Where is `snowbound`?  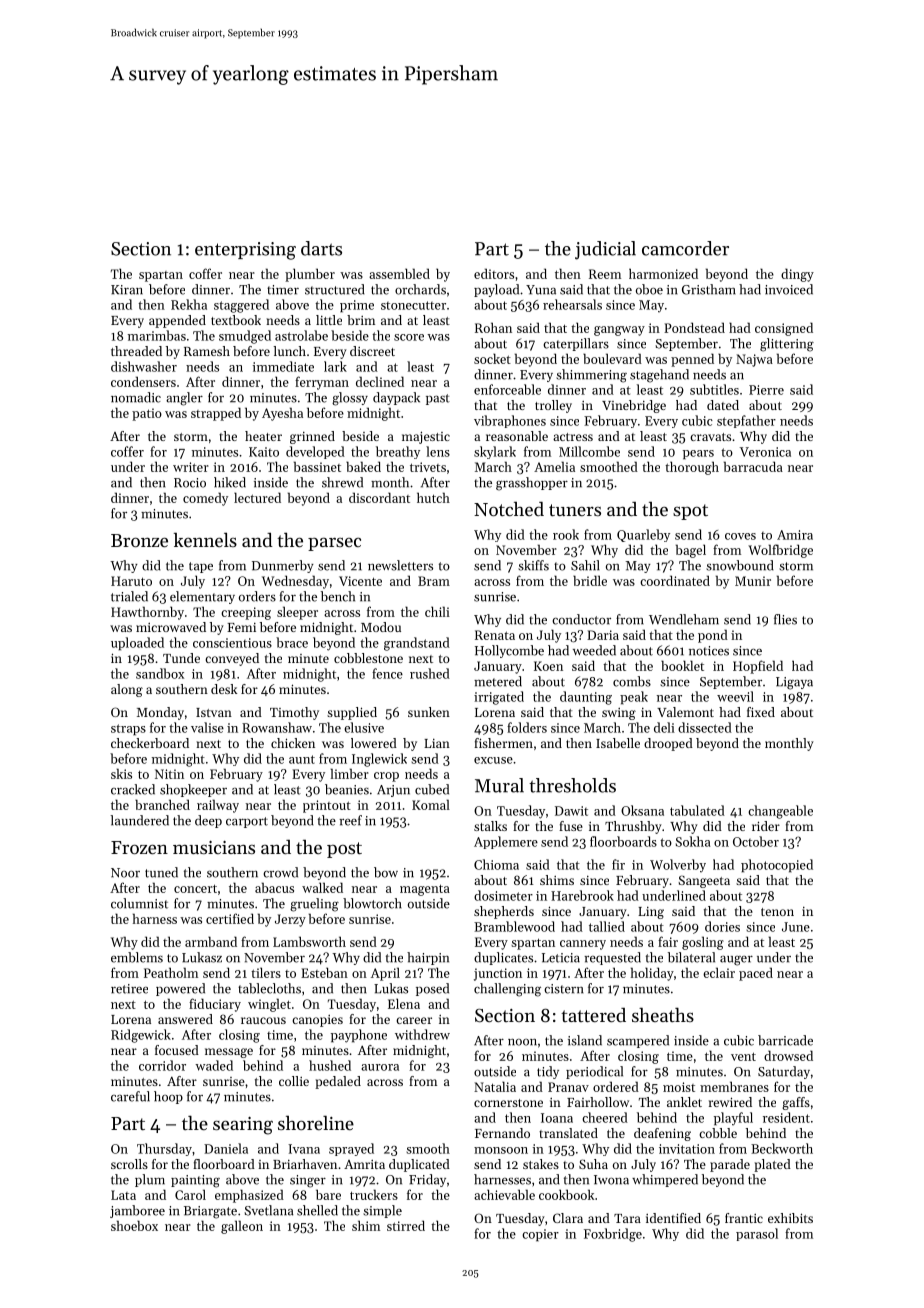 snowbound is located at coordinates (740, 565).
